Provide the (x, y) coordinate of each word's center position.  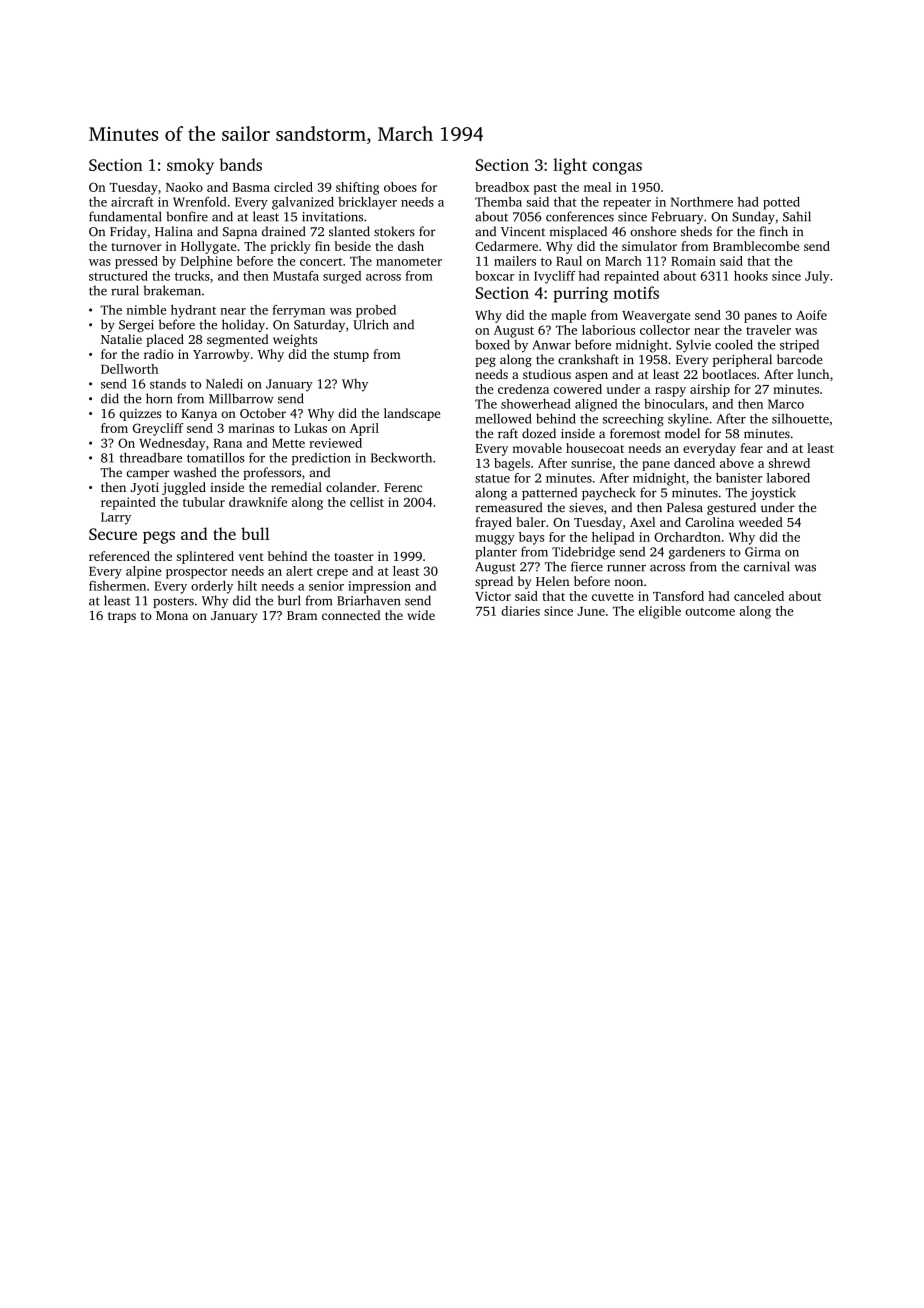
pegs (159, 537)
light (570, 166)
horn (159, 398)
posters (173, 602)
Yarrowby (221, 355)
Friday (128, 232)
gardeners (697, 553)
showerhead (536, 404)
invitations (332, 217)
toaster (354, 557)
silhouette (800, 419)
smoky (190, 166)
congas (617, 168)
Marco (786, 404)
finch (773, 231)
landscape (412, 414)
